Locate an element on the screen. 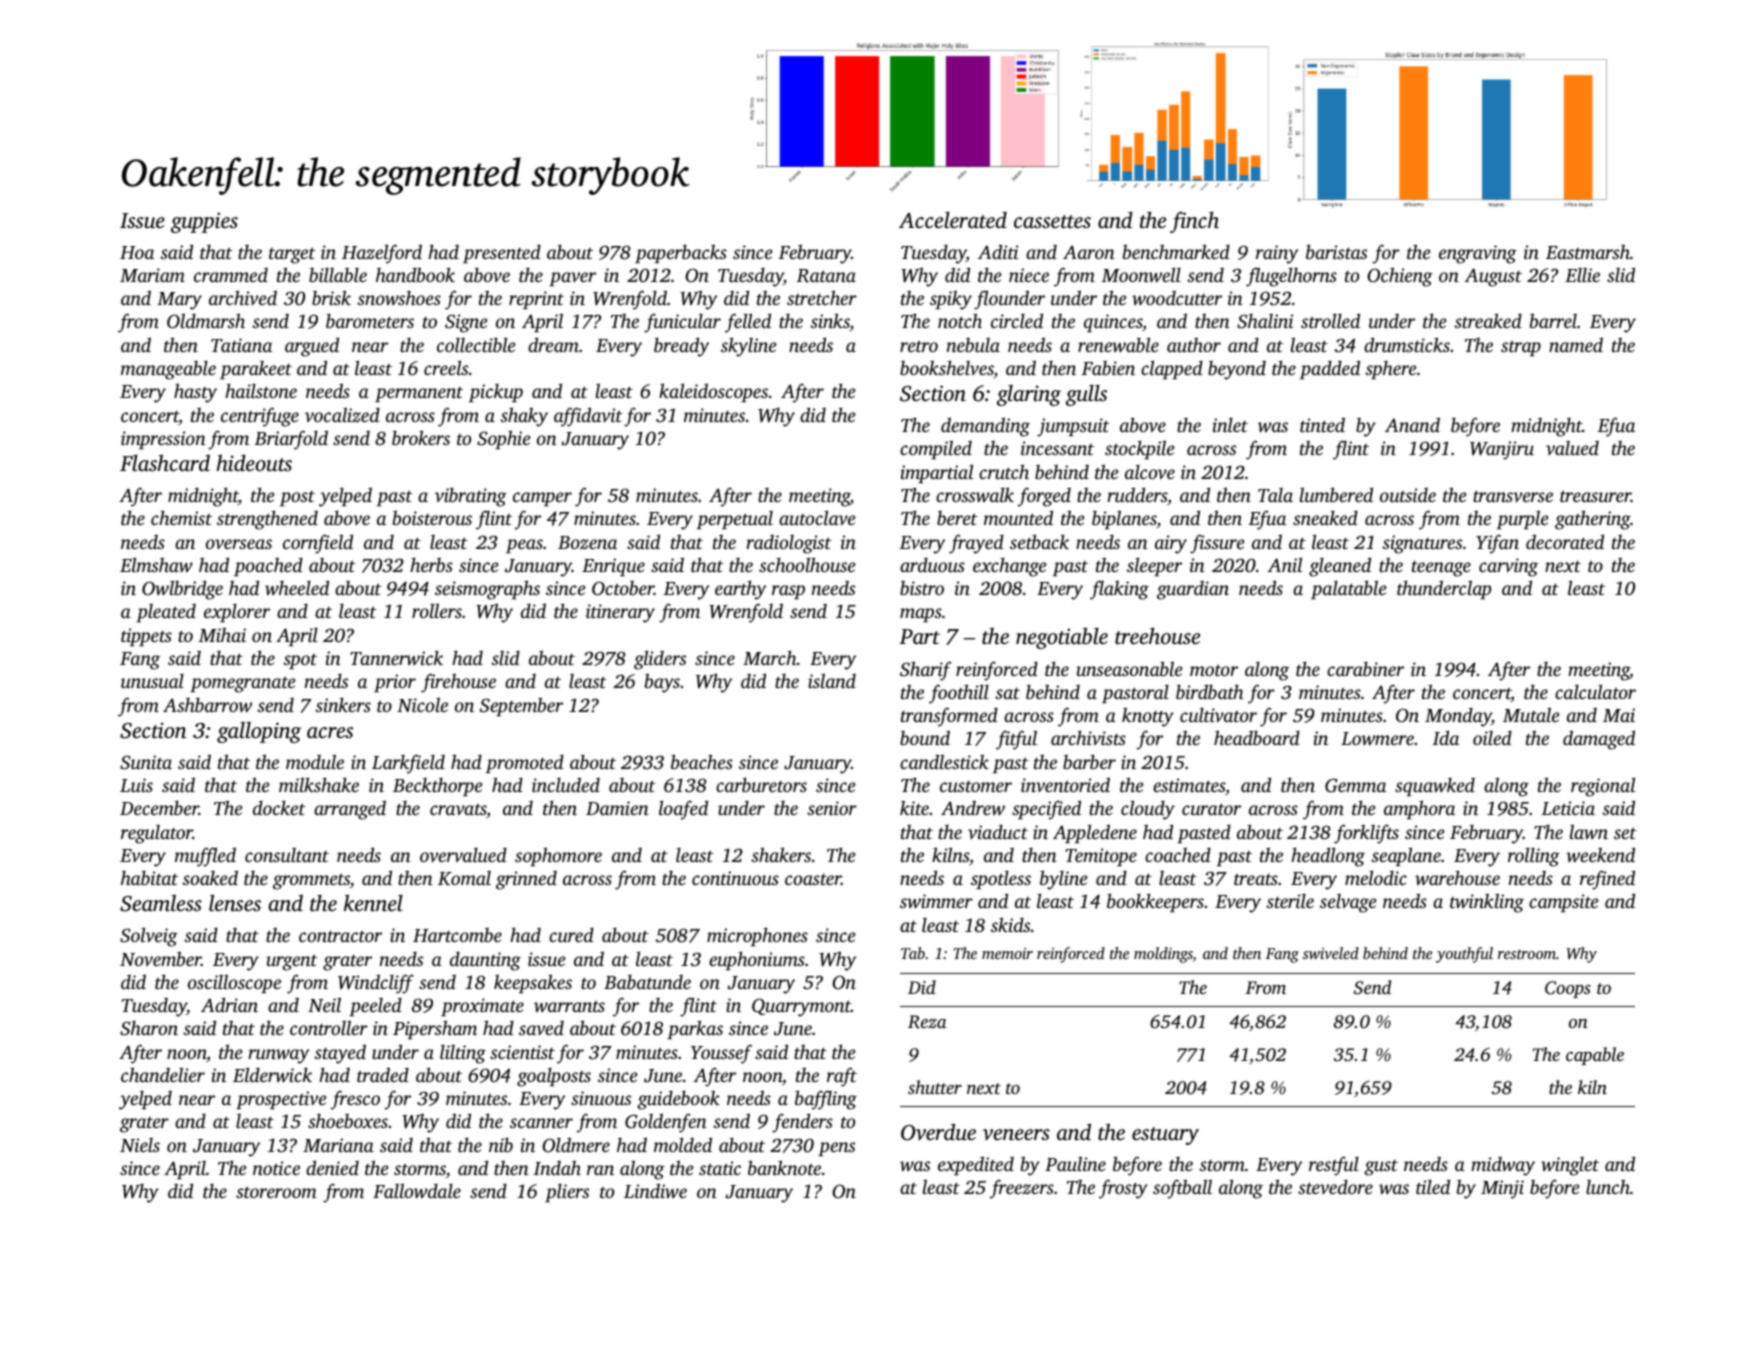 The image size is (1756, 1357). fitful is located at coordinates (1016, 740).
